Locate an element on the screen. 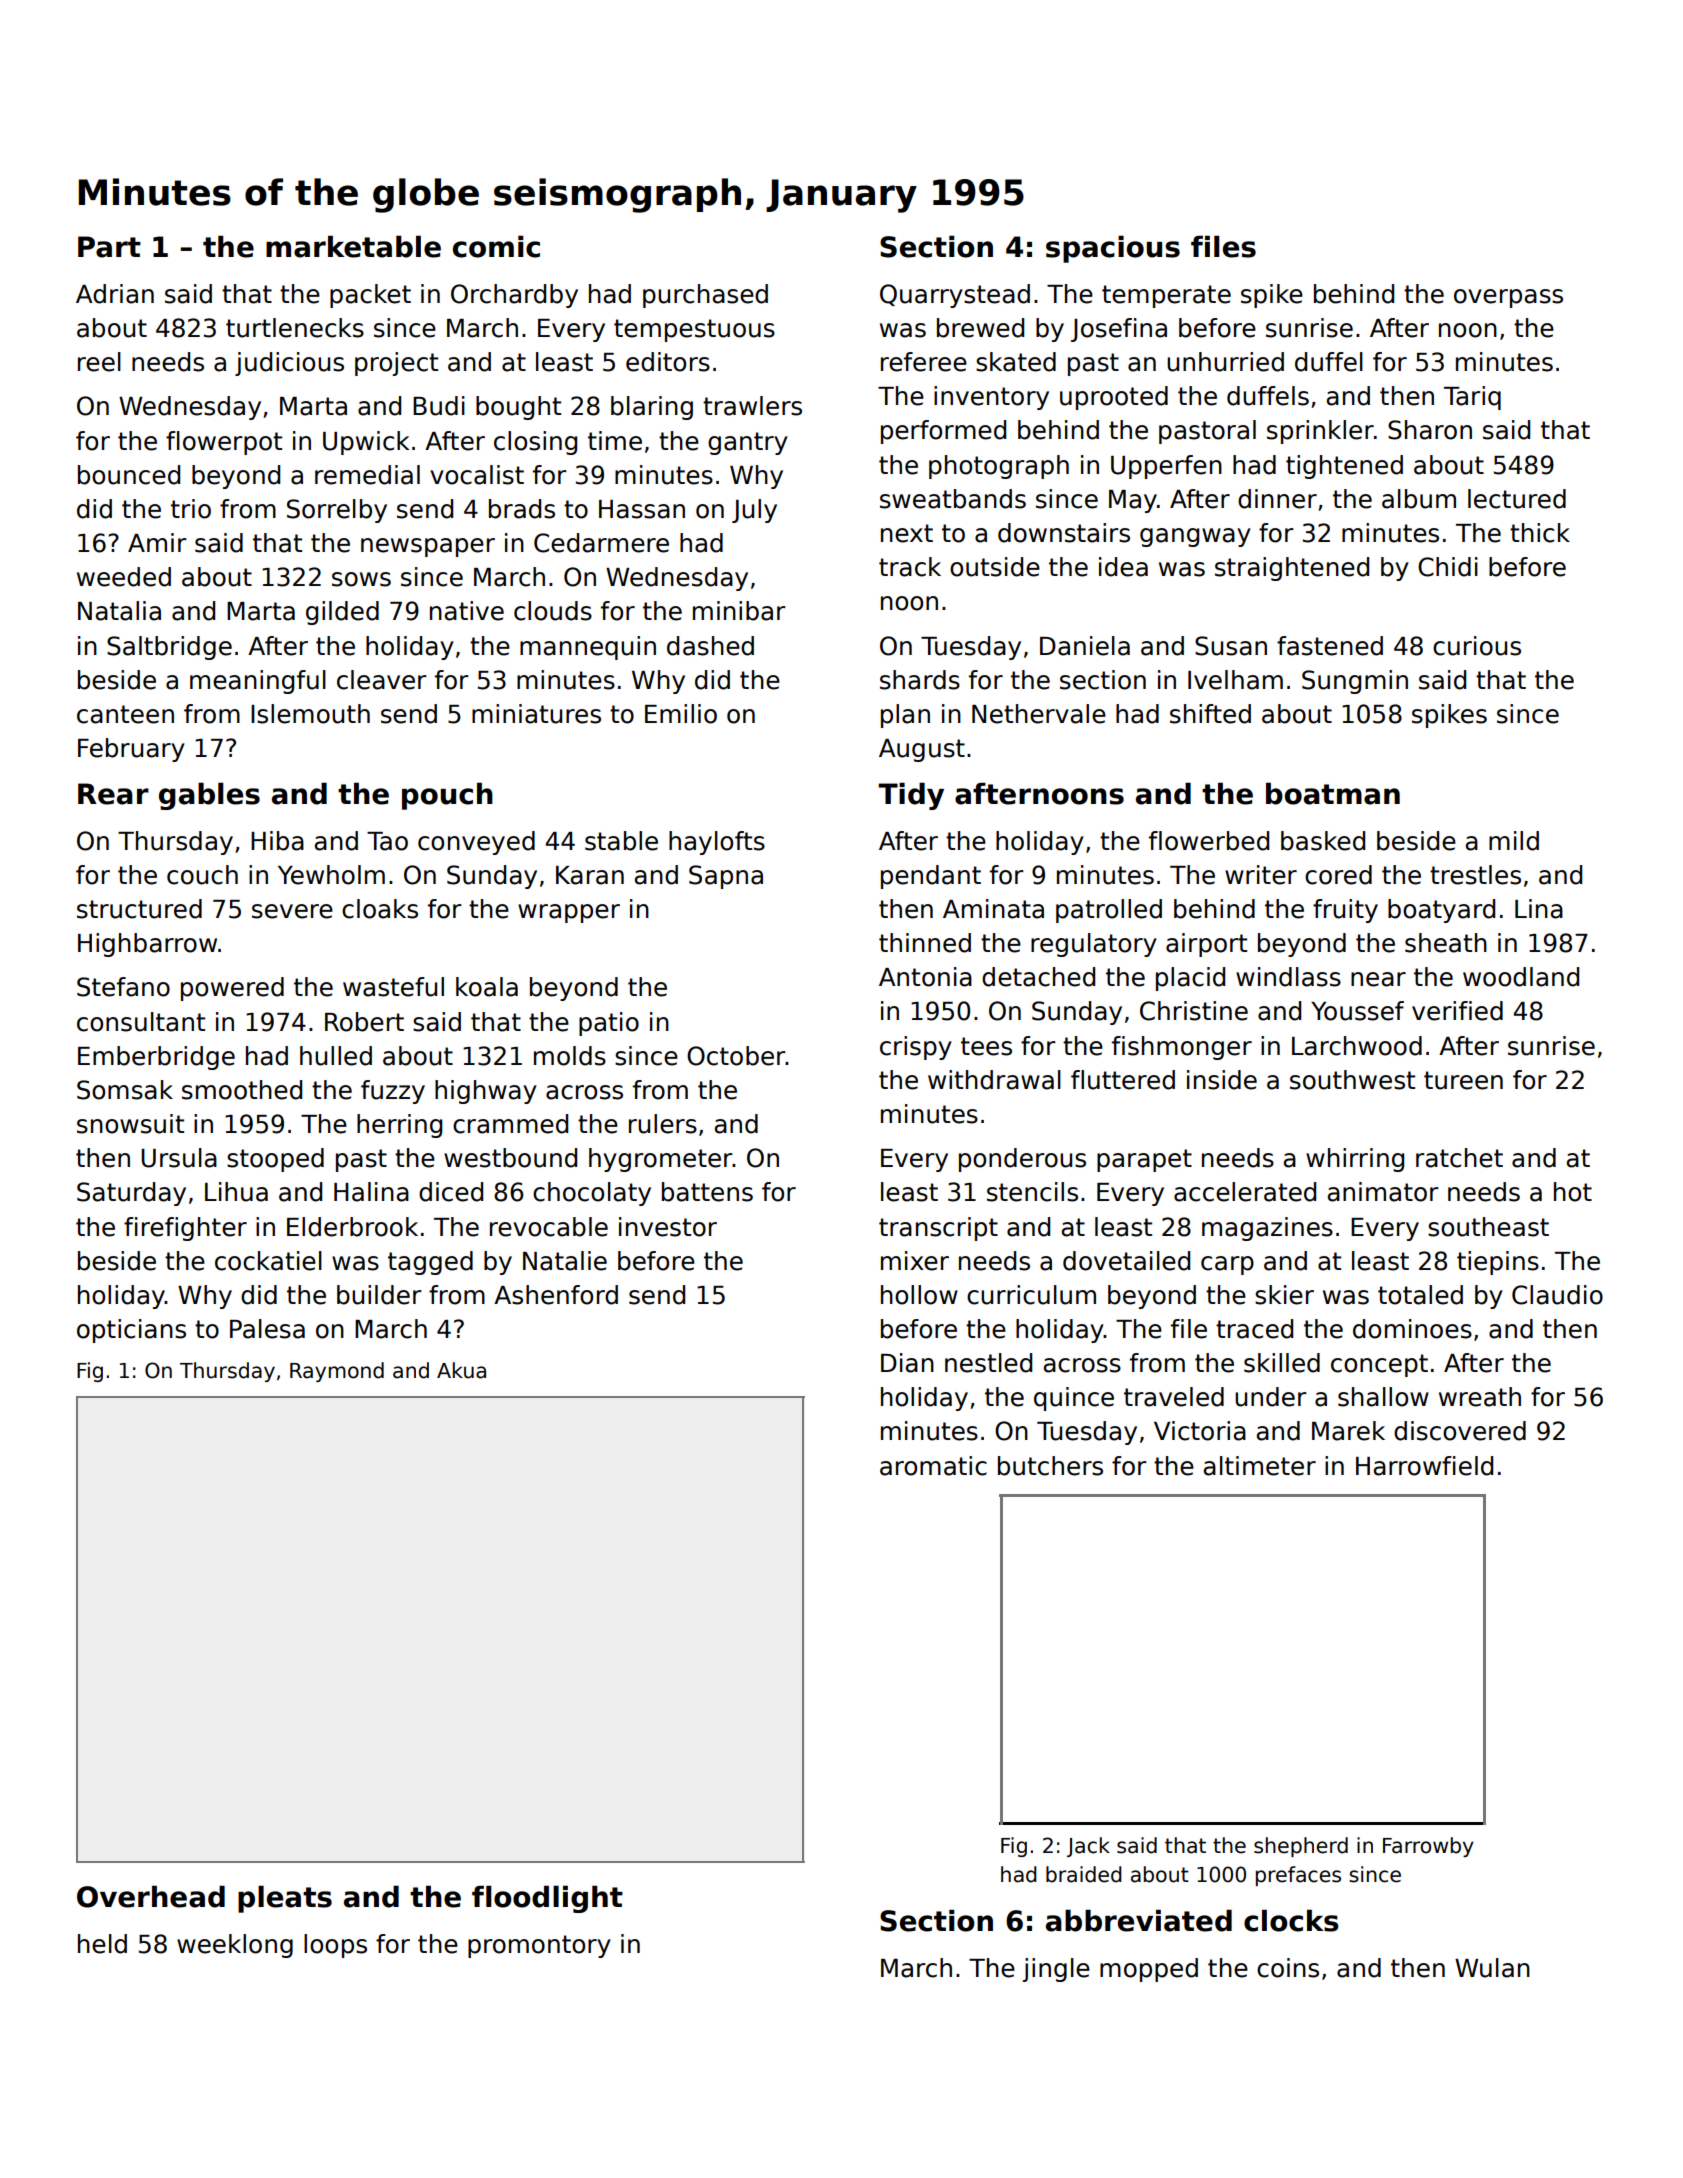 This screenshot has height=2178, width=1683. hollow is located at coordinates (919, 1295).
